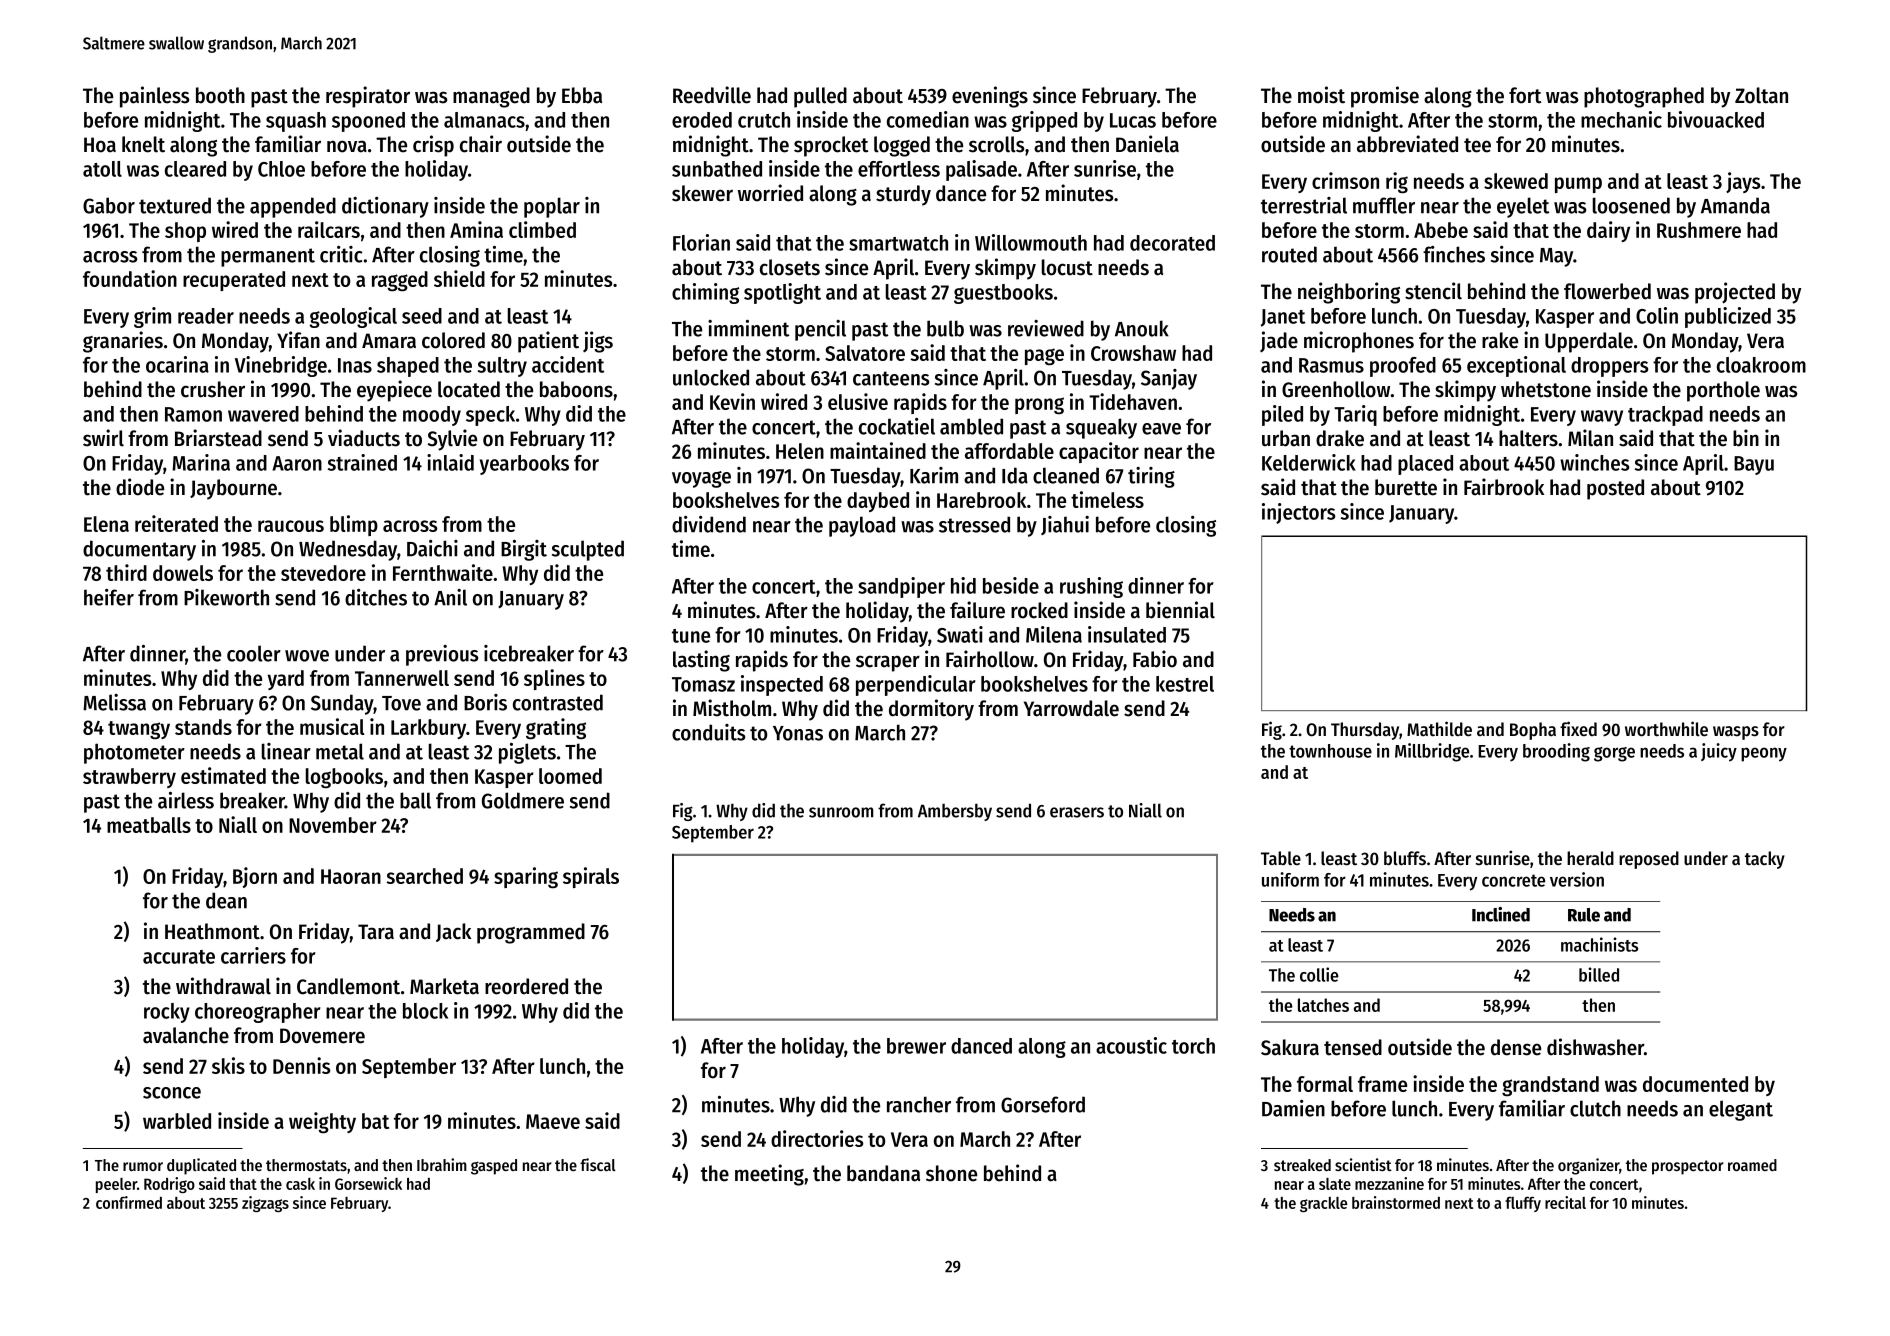 The image size is (1890, 1336). What do you see at coordinates (990, 97) in the screenshot?
I see `evenings` at bounding box center [990, 97].
